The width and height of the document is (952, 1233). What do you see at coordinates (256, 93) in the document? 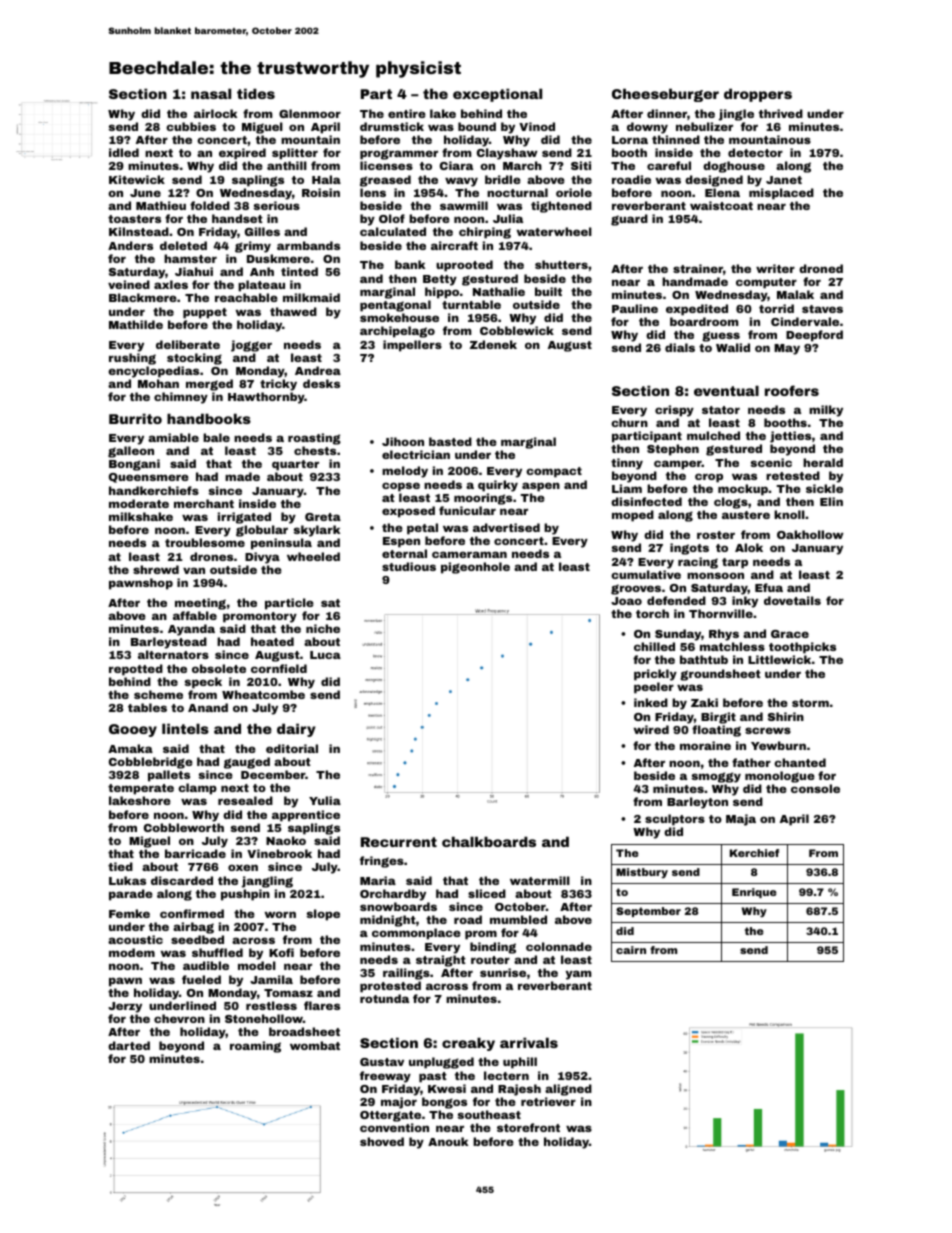
I see `tides` at bounding box center [256, 93].
